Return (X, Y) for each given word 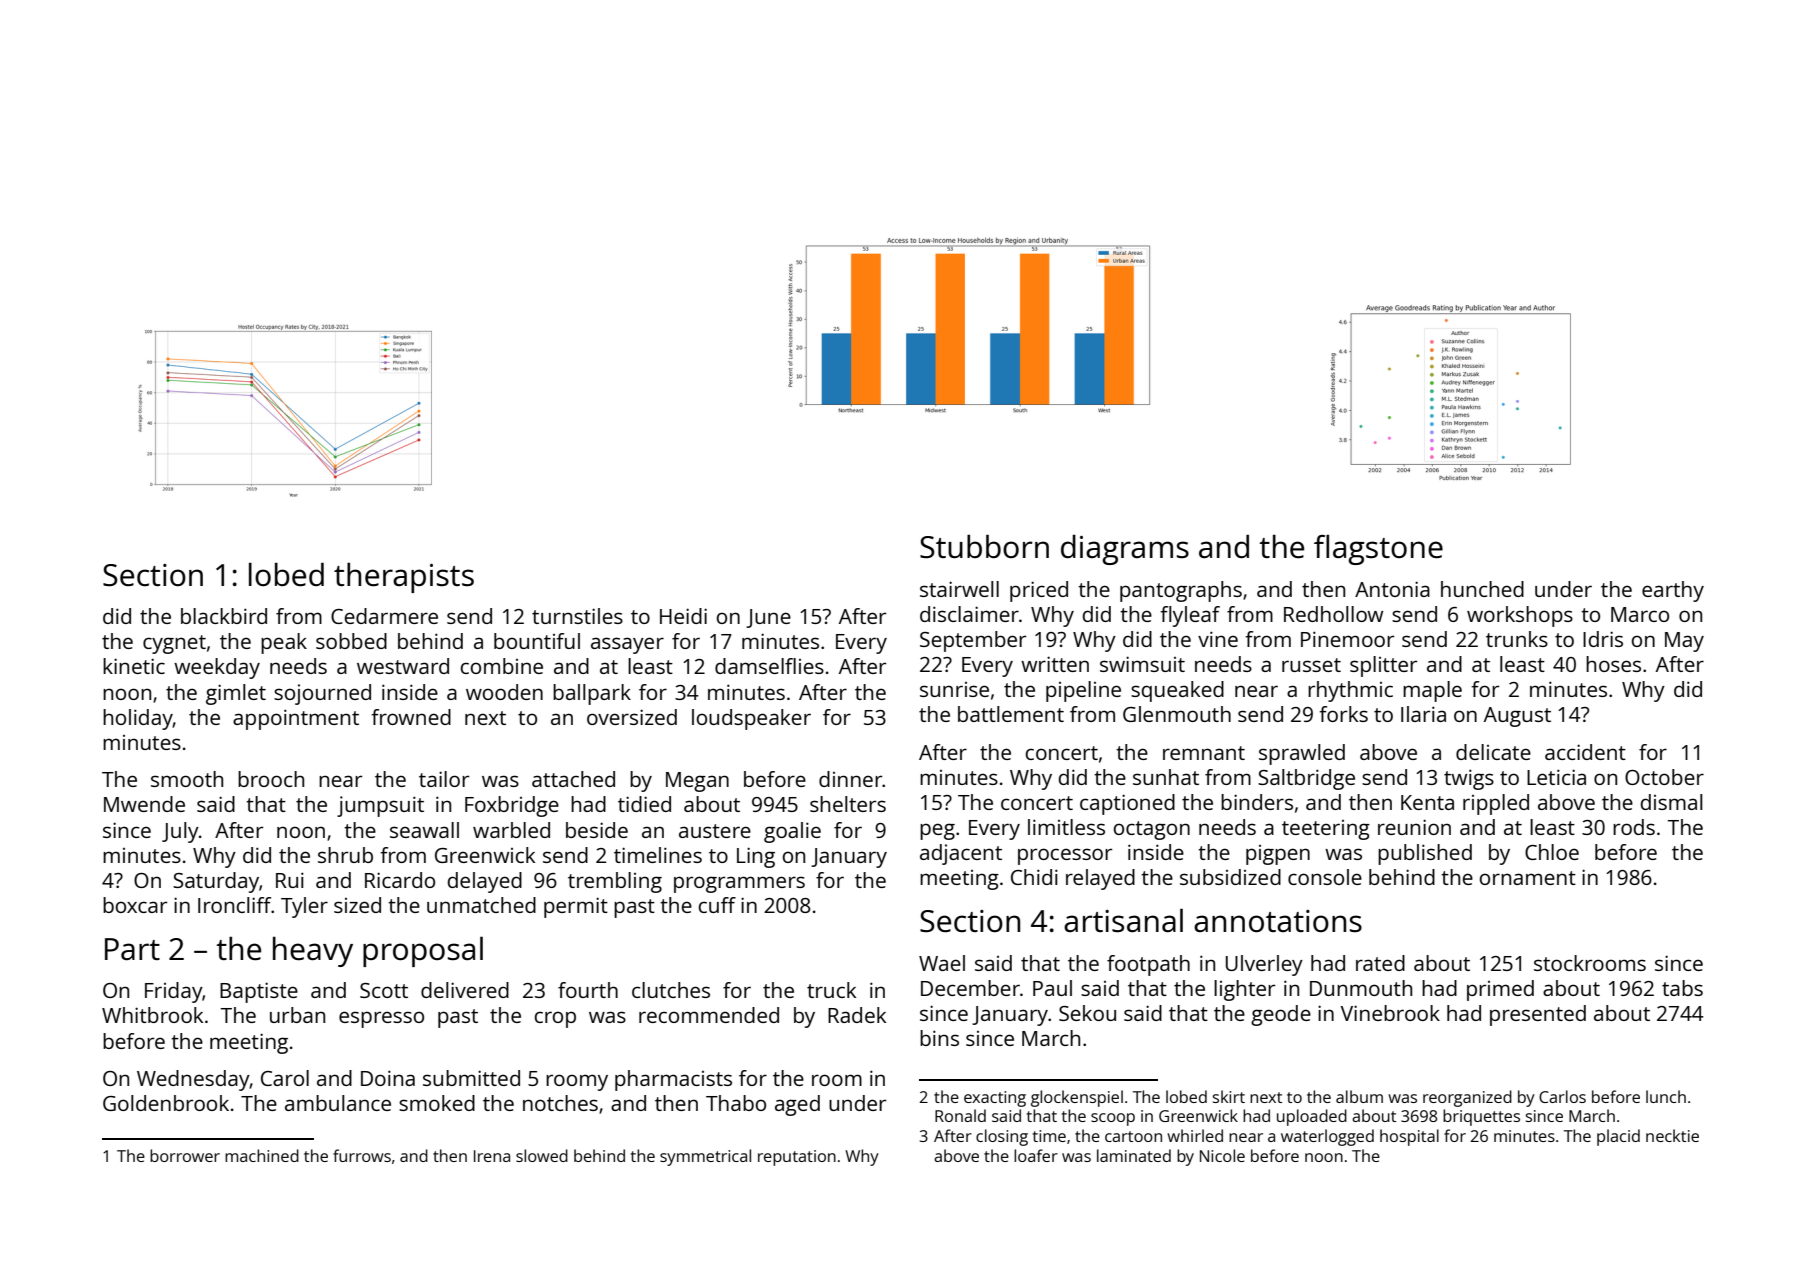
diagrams (1125, 550)
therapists (404, 578)
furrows (362, 1155)
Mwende (144, 804)
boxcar (135, 905)
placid (1618, 1137)
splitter (1383, 666)
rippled (1496, 804)
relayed (1100, 879)
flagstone (1378, 550)
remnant (1204, 753)
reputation (797, 1158)
